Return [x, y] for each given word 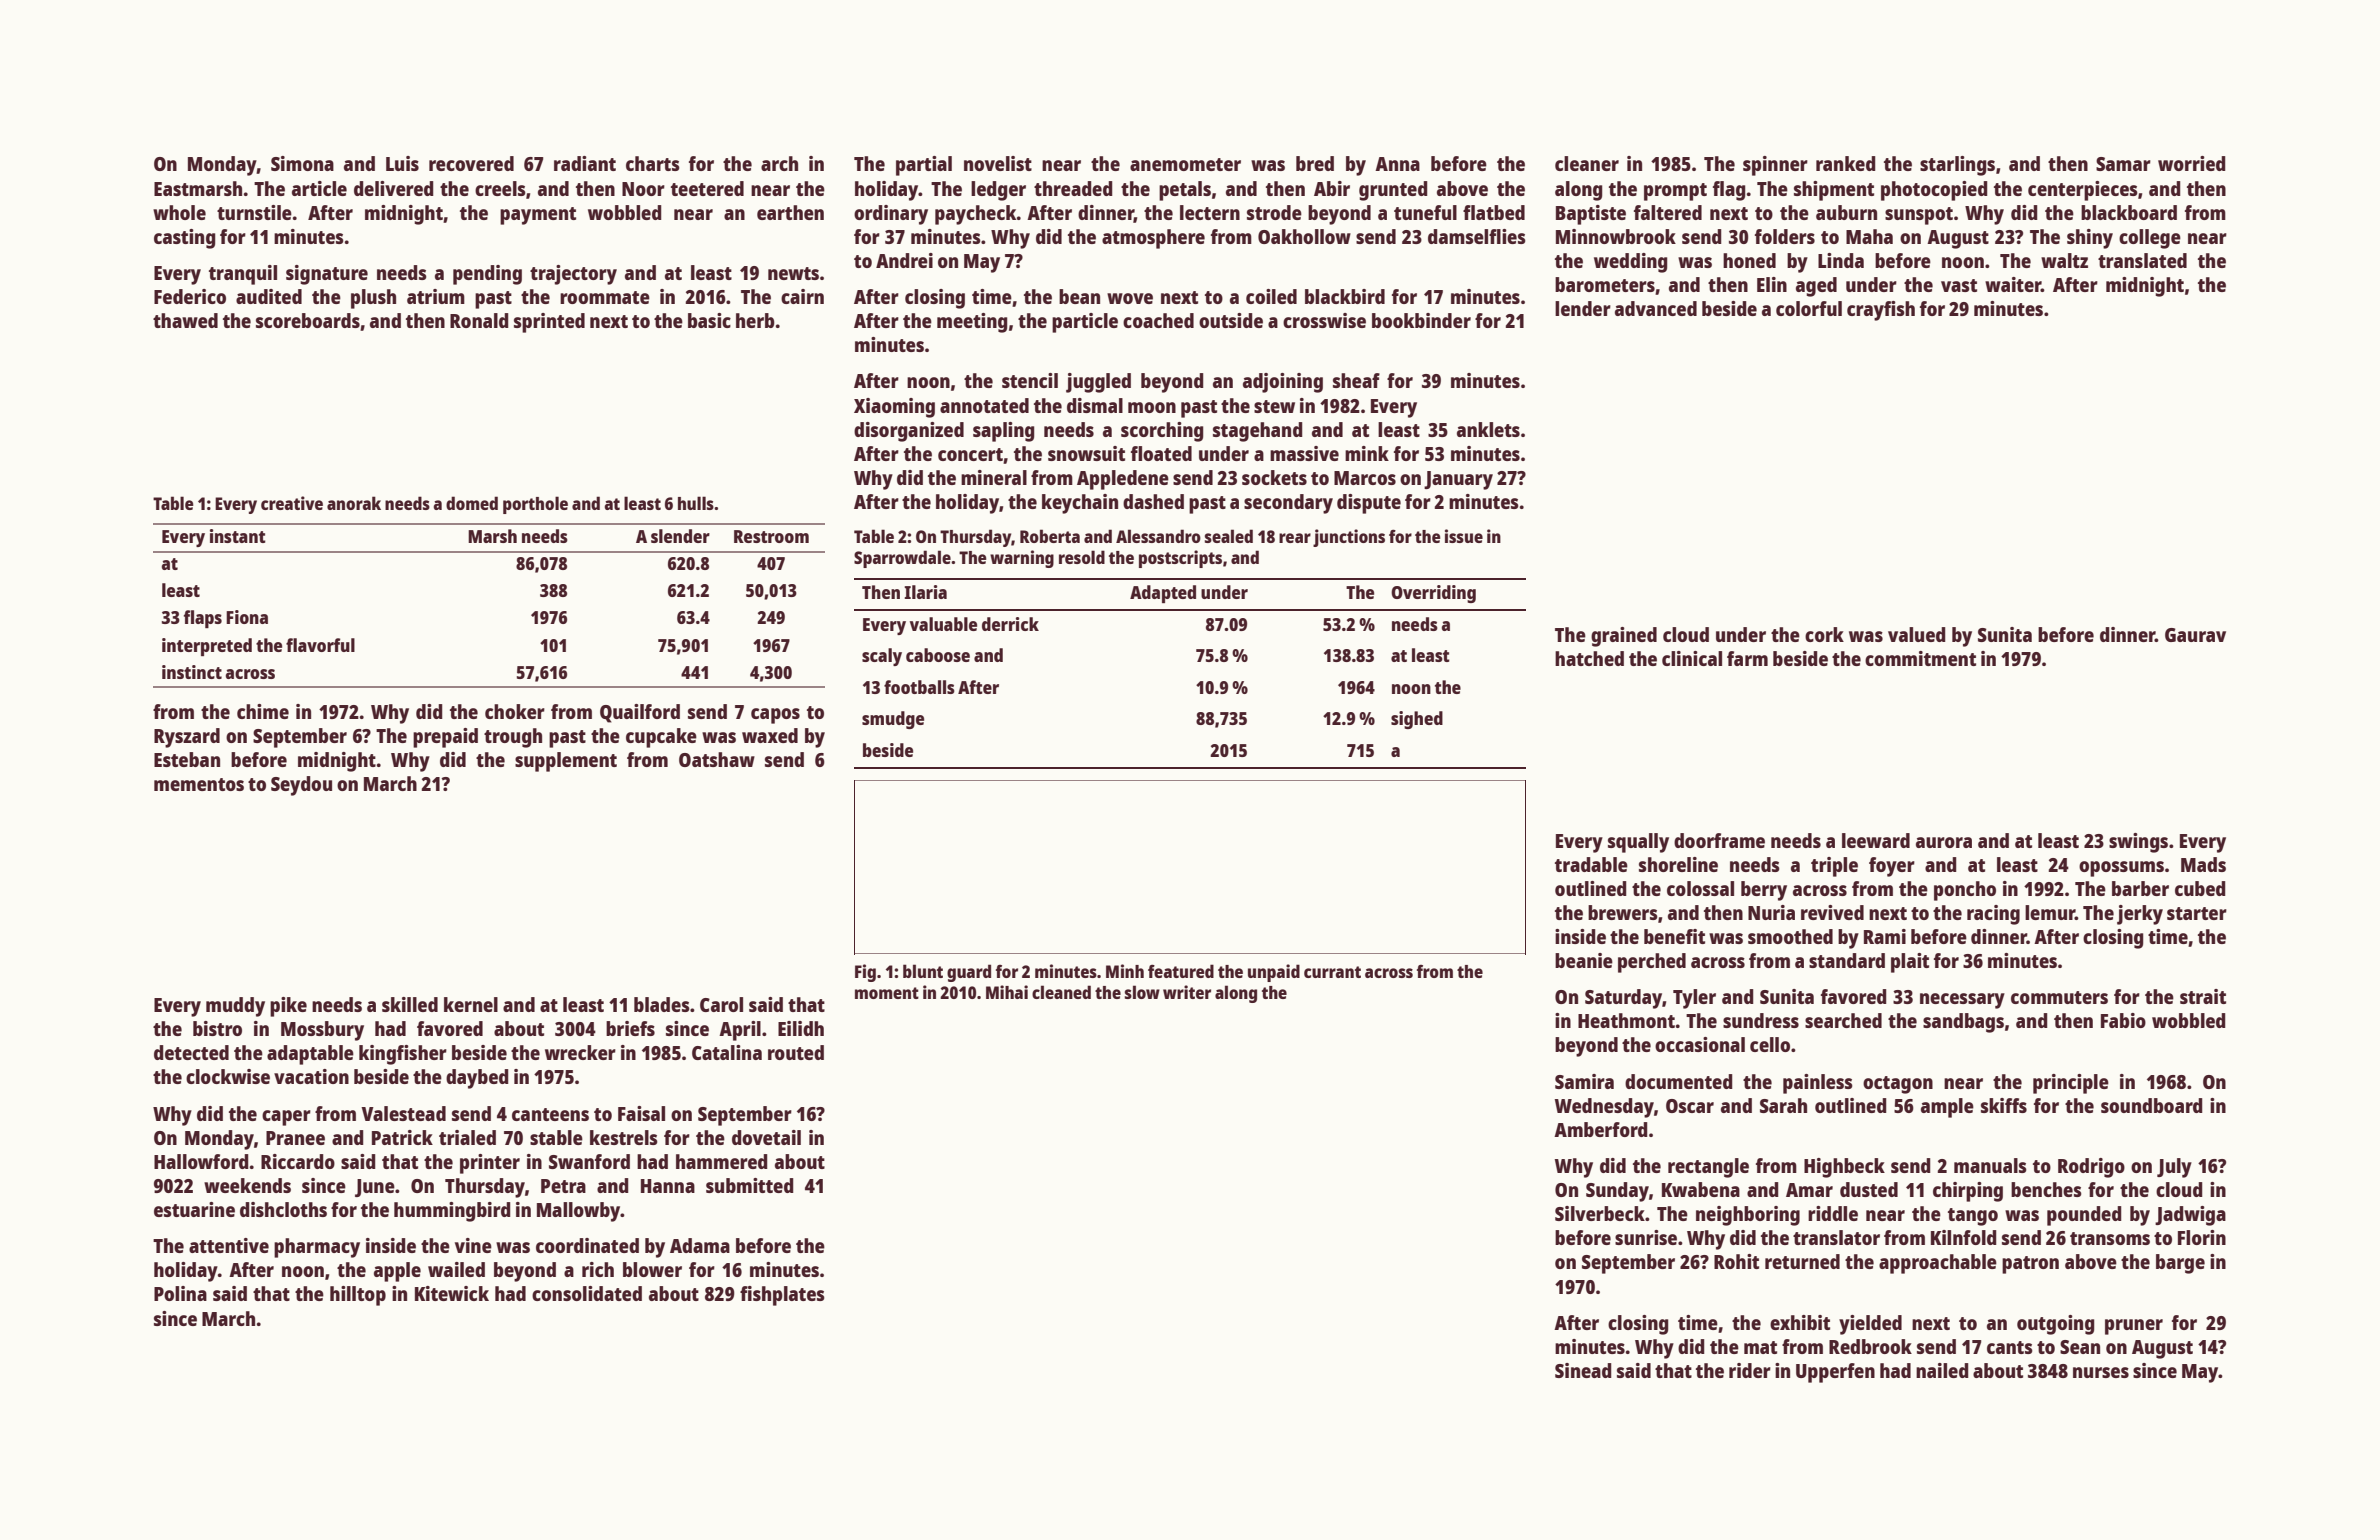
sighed [1417, 720]
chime [263, 711]
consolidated [587, 1293]
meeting [972, 323]
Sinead [1583, 1370]
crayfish [1881, 311]
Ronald [479, 320]
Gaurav [2195, 635]
